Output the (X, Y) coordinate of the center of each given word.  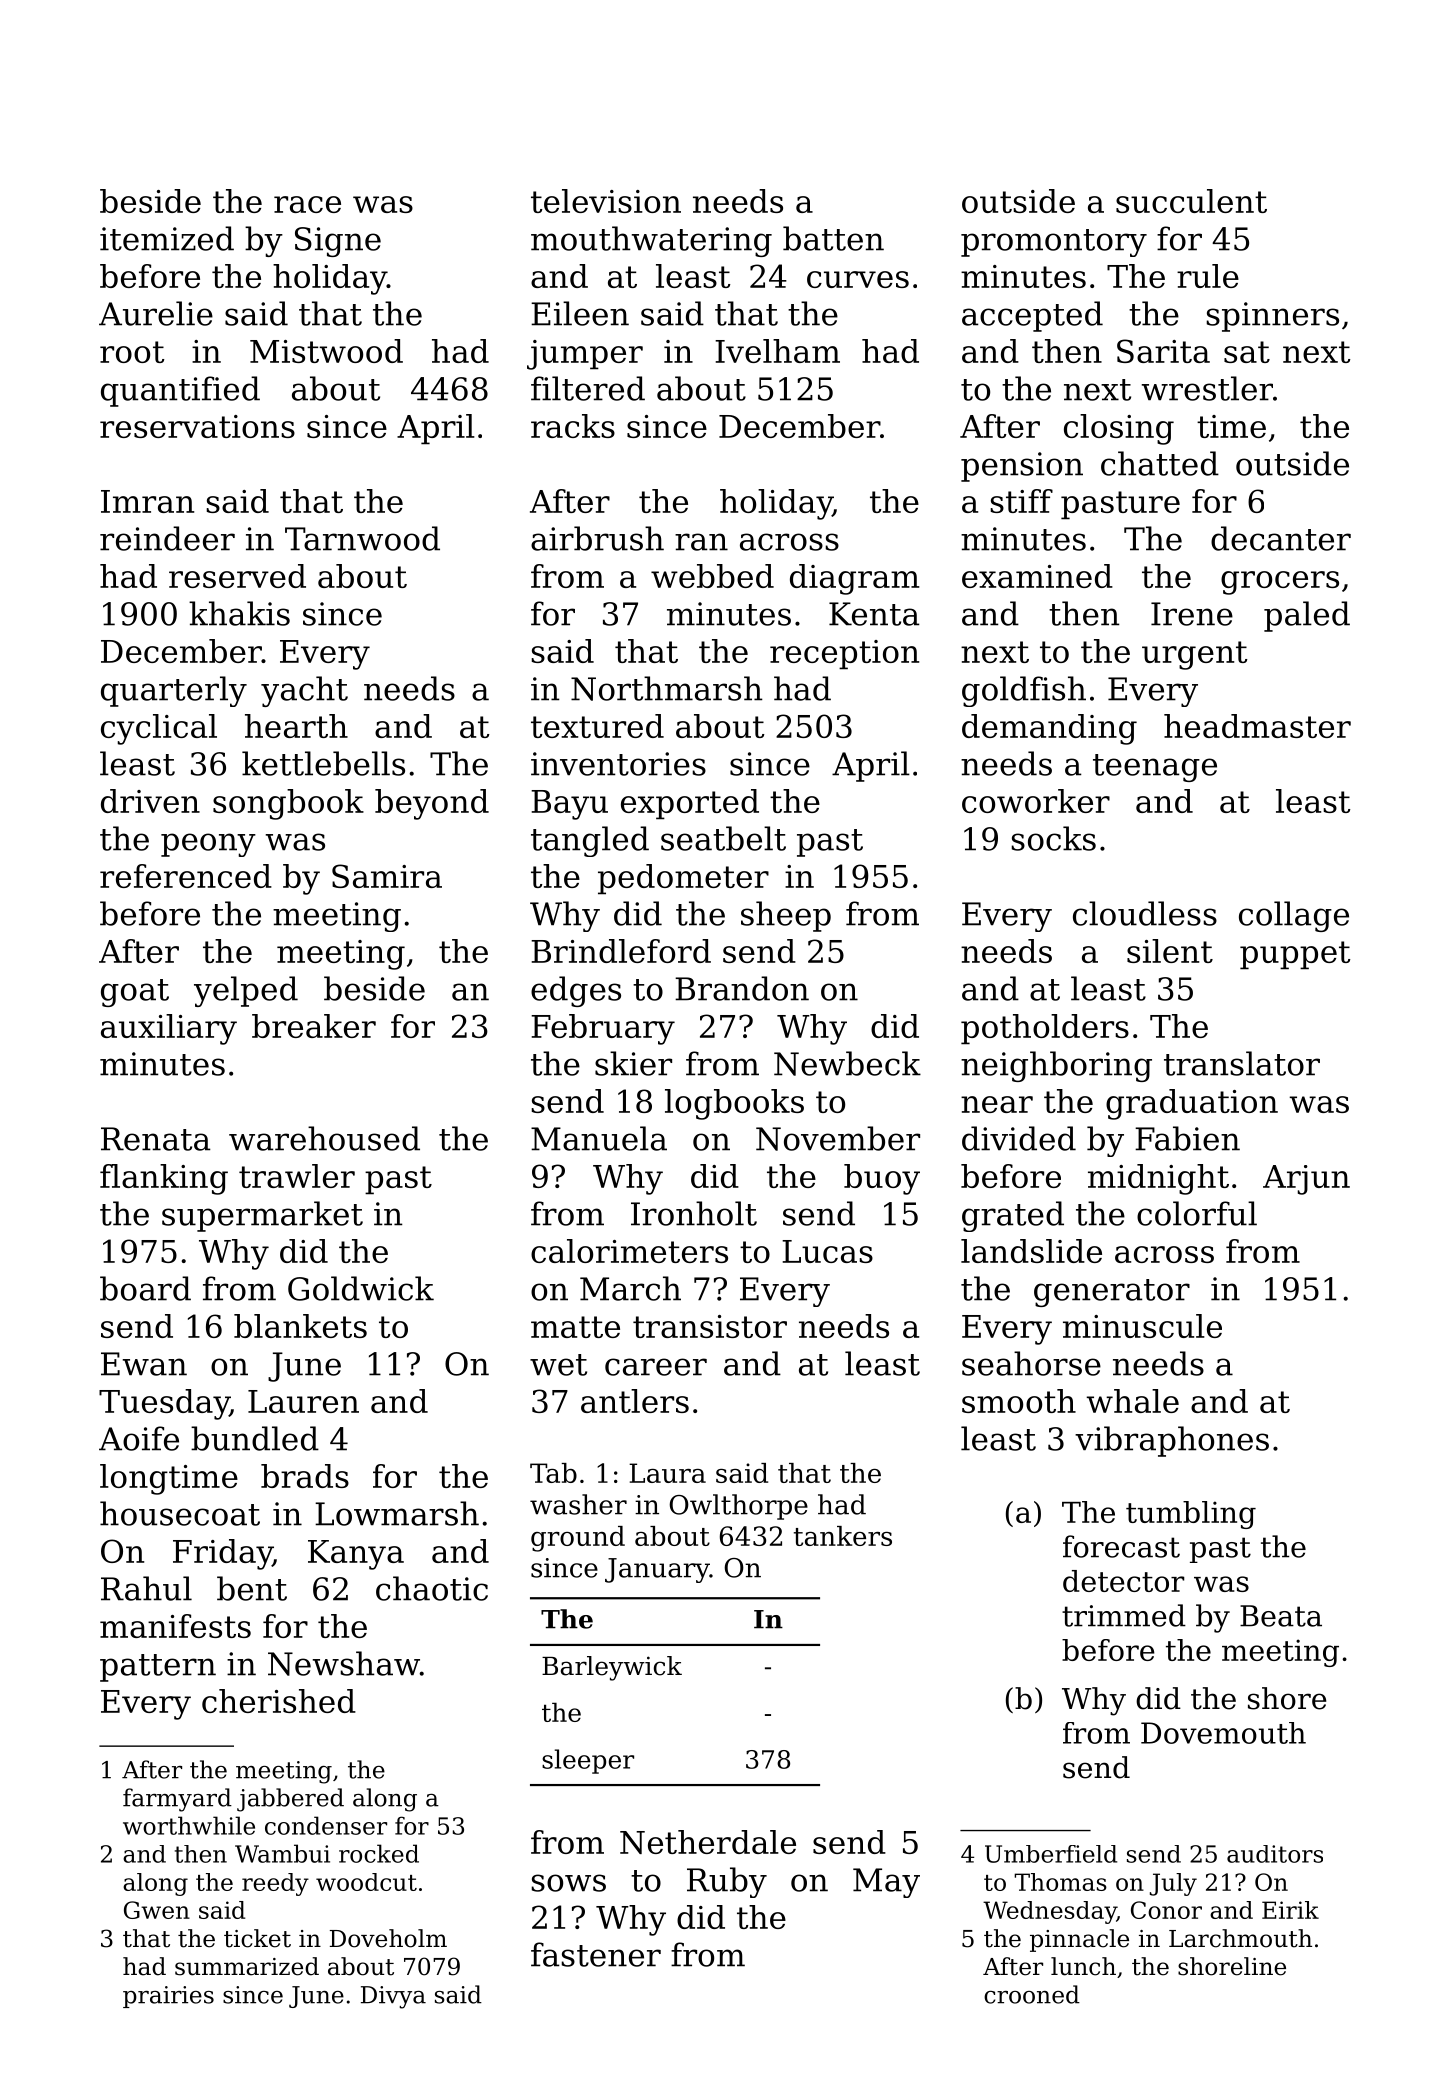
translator (1242, 1063)
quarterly (174, 691)
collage (1294, 916)
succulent (1191, 201)
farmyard (177, 1800)
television (606, 201)
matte (575, 1327)
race (307, 204)
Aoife (139, 1438)
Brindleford (621, 951)
